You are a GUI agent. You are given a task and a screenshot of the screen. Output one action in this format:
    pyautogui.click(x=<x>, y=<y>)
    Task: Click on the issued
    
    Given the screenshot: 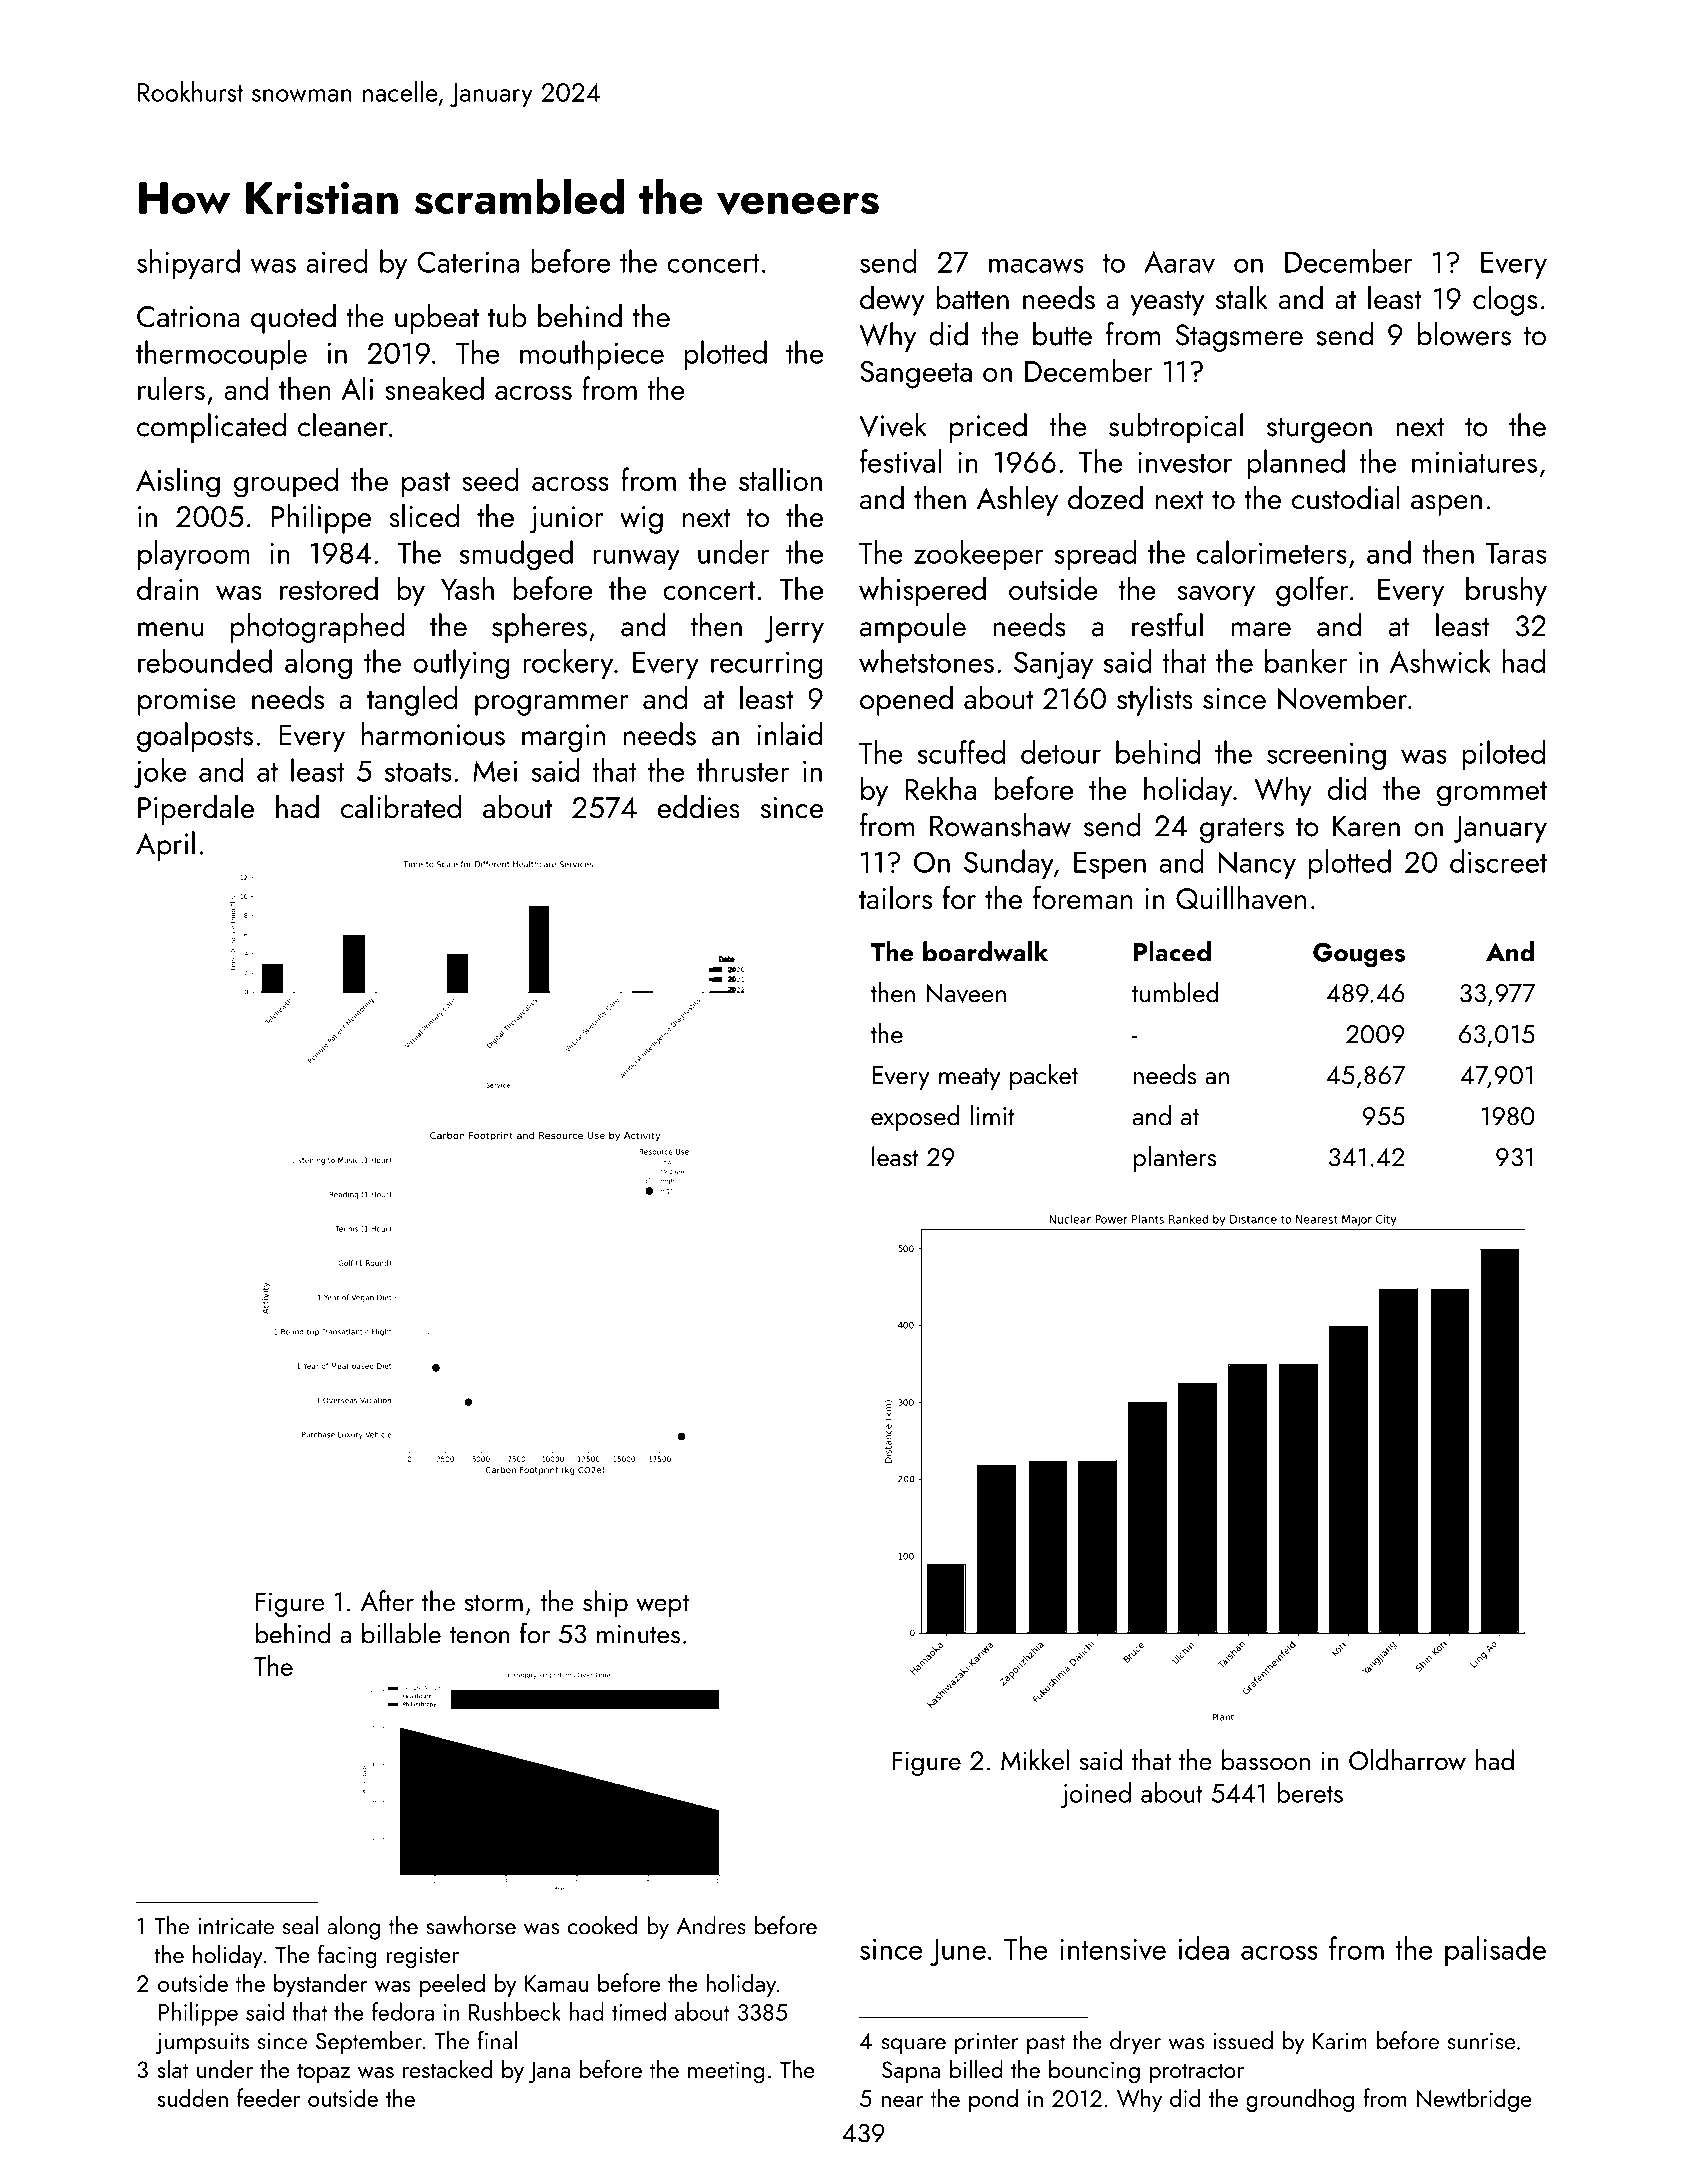 What is the action you would take?
    pyautogui.click(x=1243, y=2040)
